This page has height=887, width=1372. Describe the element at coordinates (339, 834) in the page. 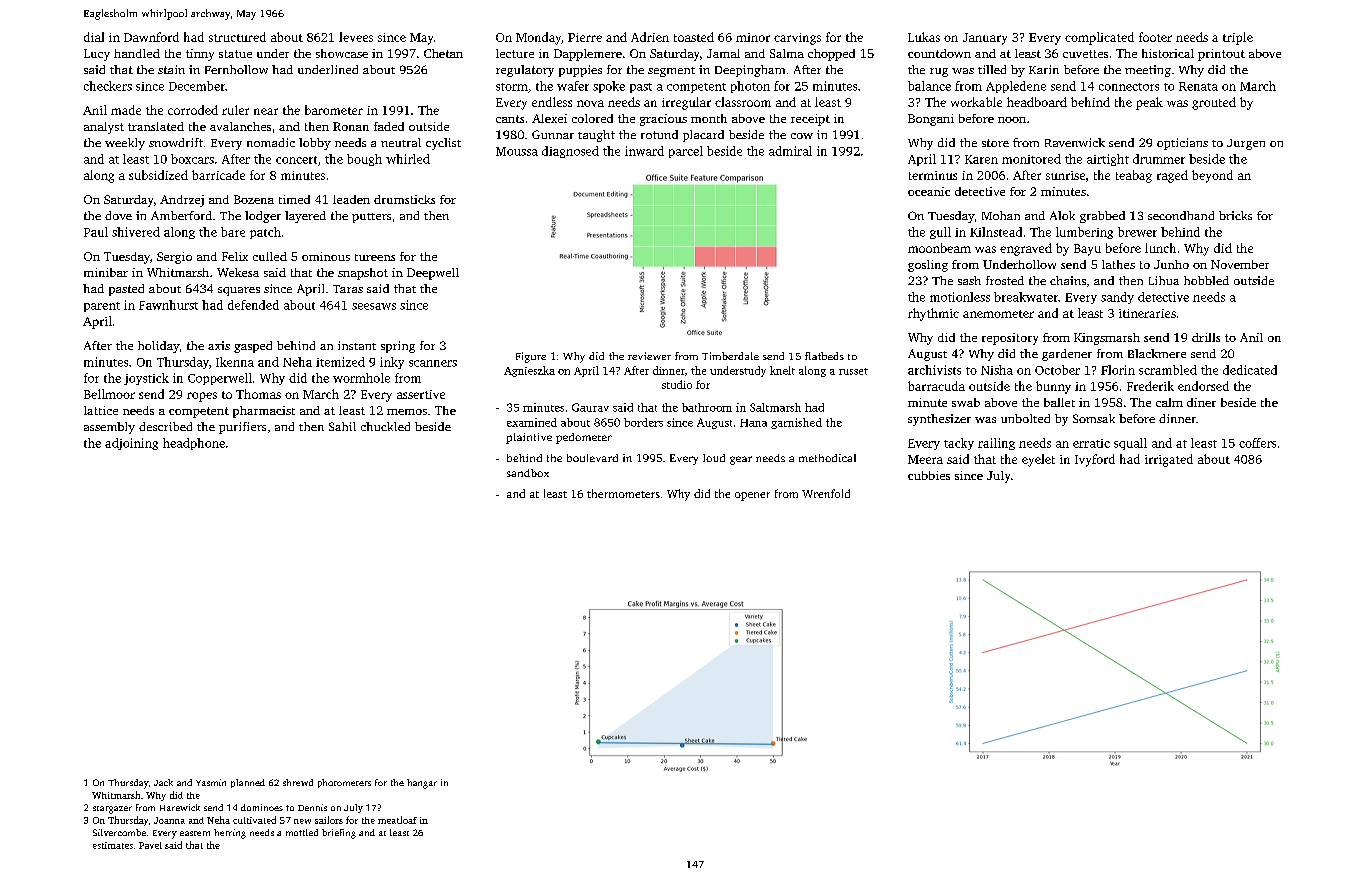

I see `briefing` at that location.
